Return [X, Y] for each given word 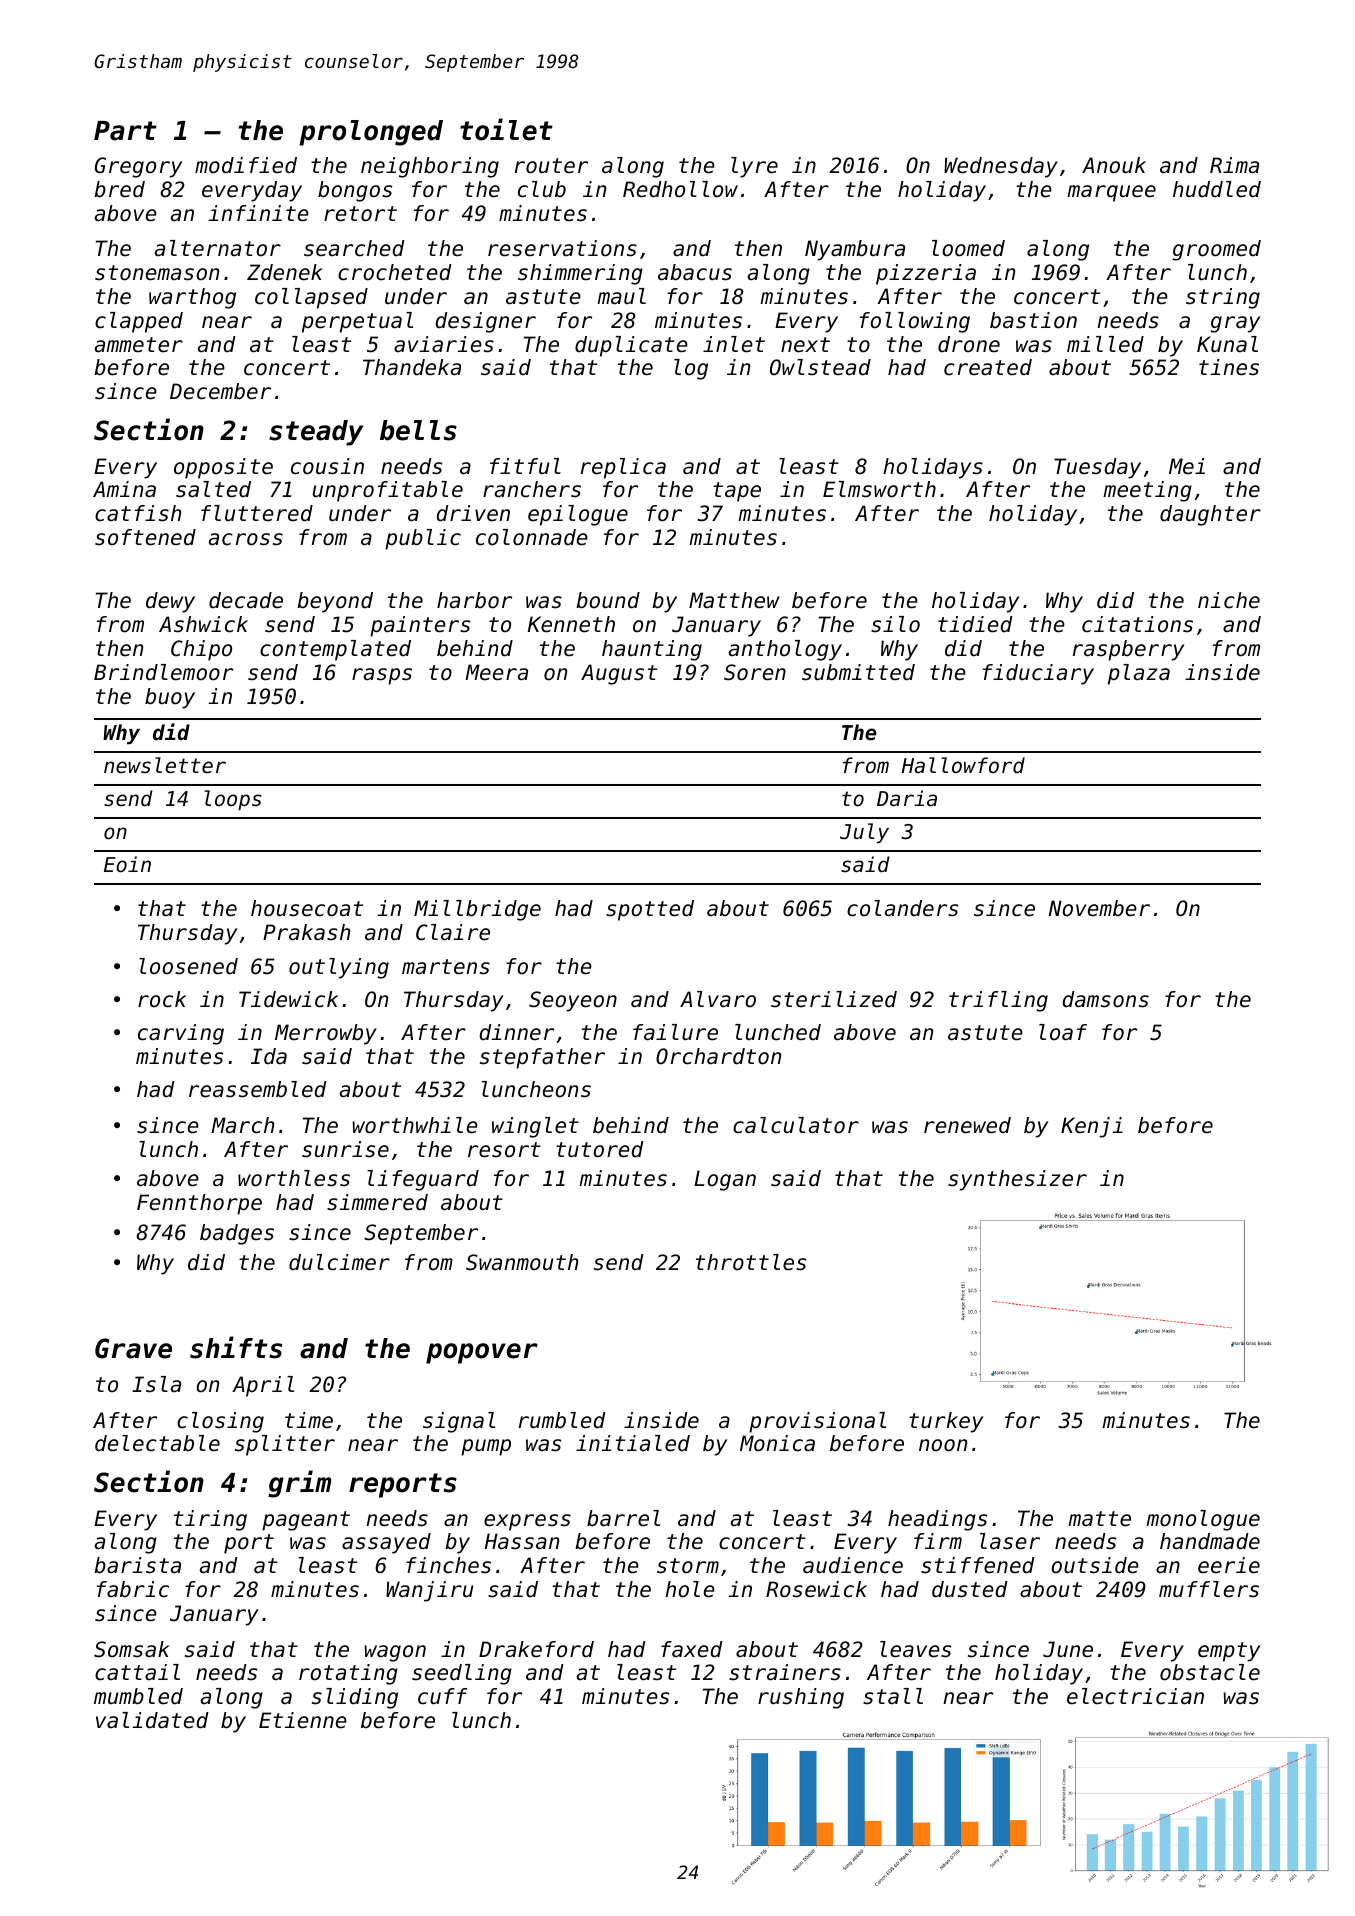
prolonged [371, 133]
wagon [395, 1653]
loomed [968, 248]
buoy [170, 698]
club [542, 189]
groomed [1216, 250]
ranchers [532, 489]
